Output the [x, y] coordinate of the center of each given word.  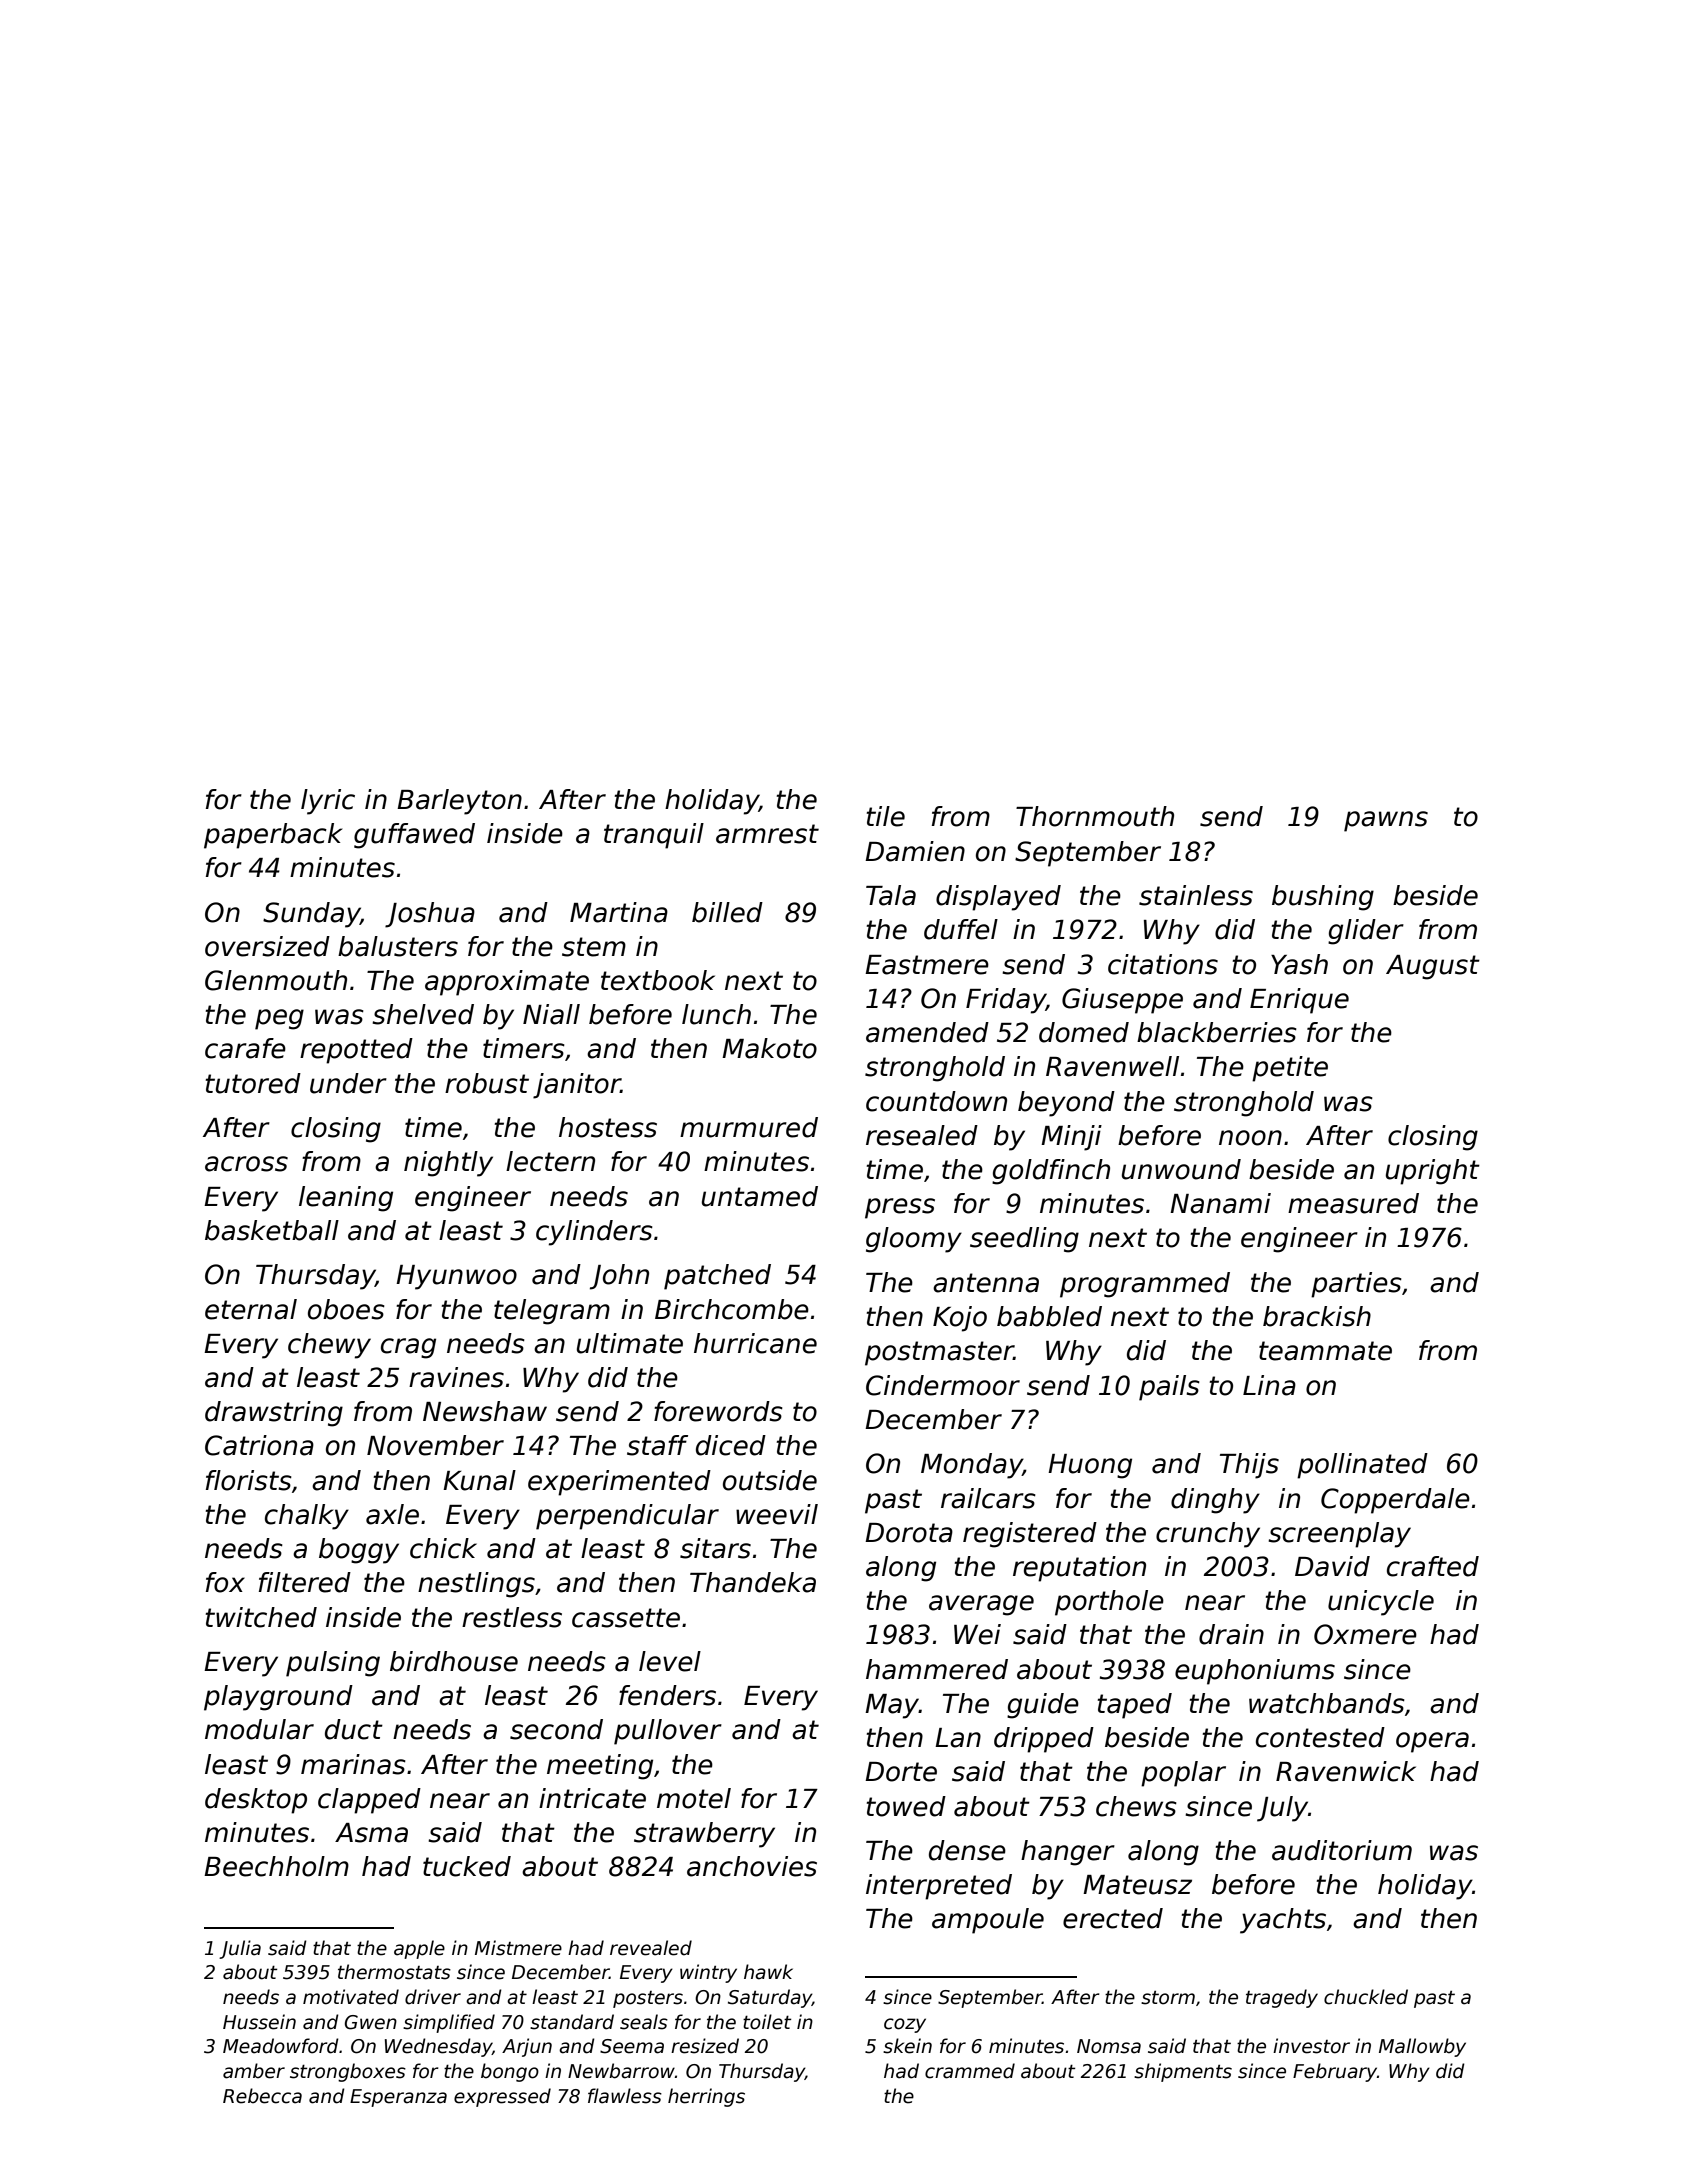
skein [907, 2046]
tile [886, 816]
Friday [1006, 1001]
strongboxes [348, 2072]
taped [1135, 1706]
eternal [251, 1309]
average [981, 1605]
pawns [1386, 821]
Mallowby [1422, 2047]
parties [1356, 1285]
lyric [328, 802]
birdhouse [454, 1661]
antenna [986, 1283]
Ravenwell [1112, 1066]
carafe [245, 1048]
